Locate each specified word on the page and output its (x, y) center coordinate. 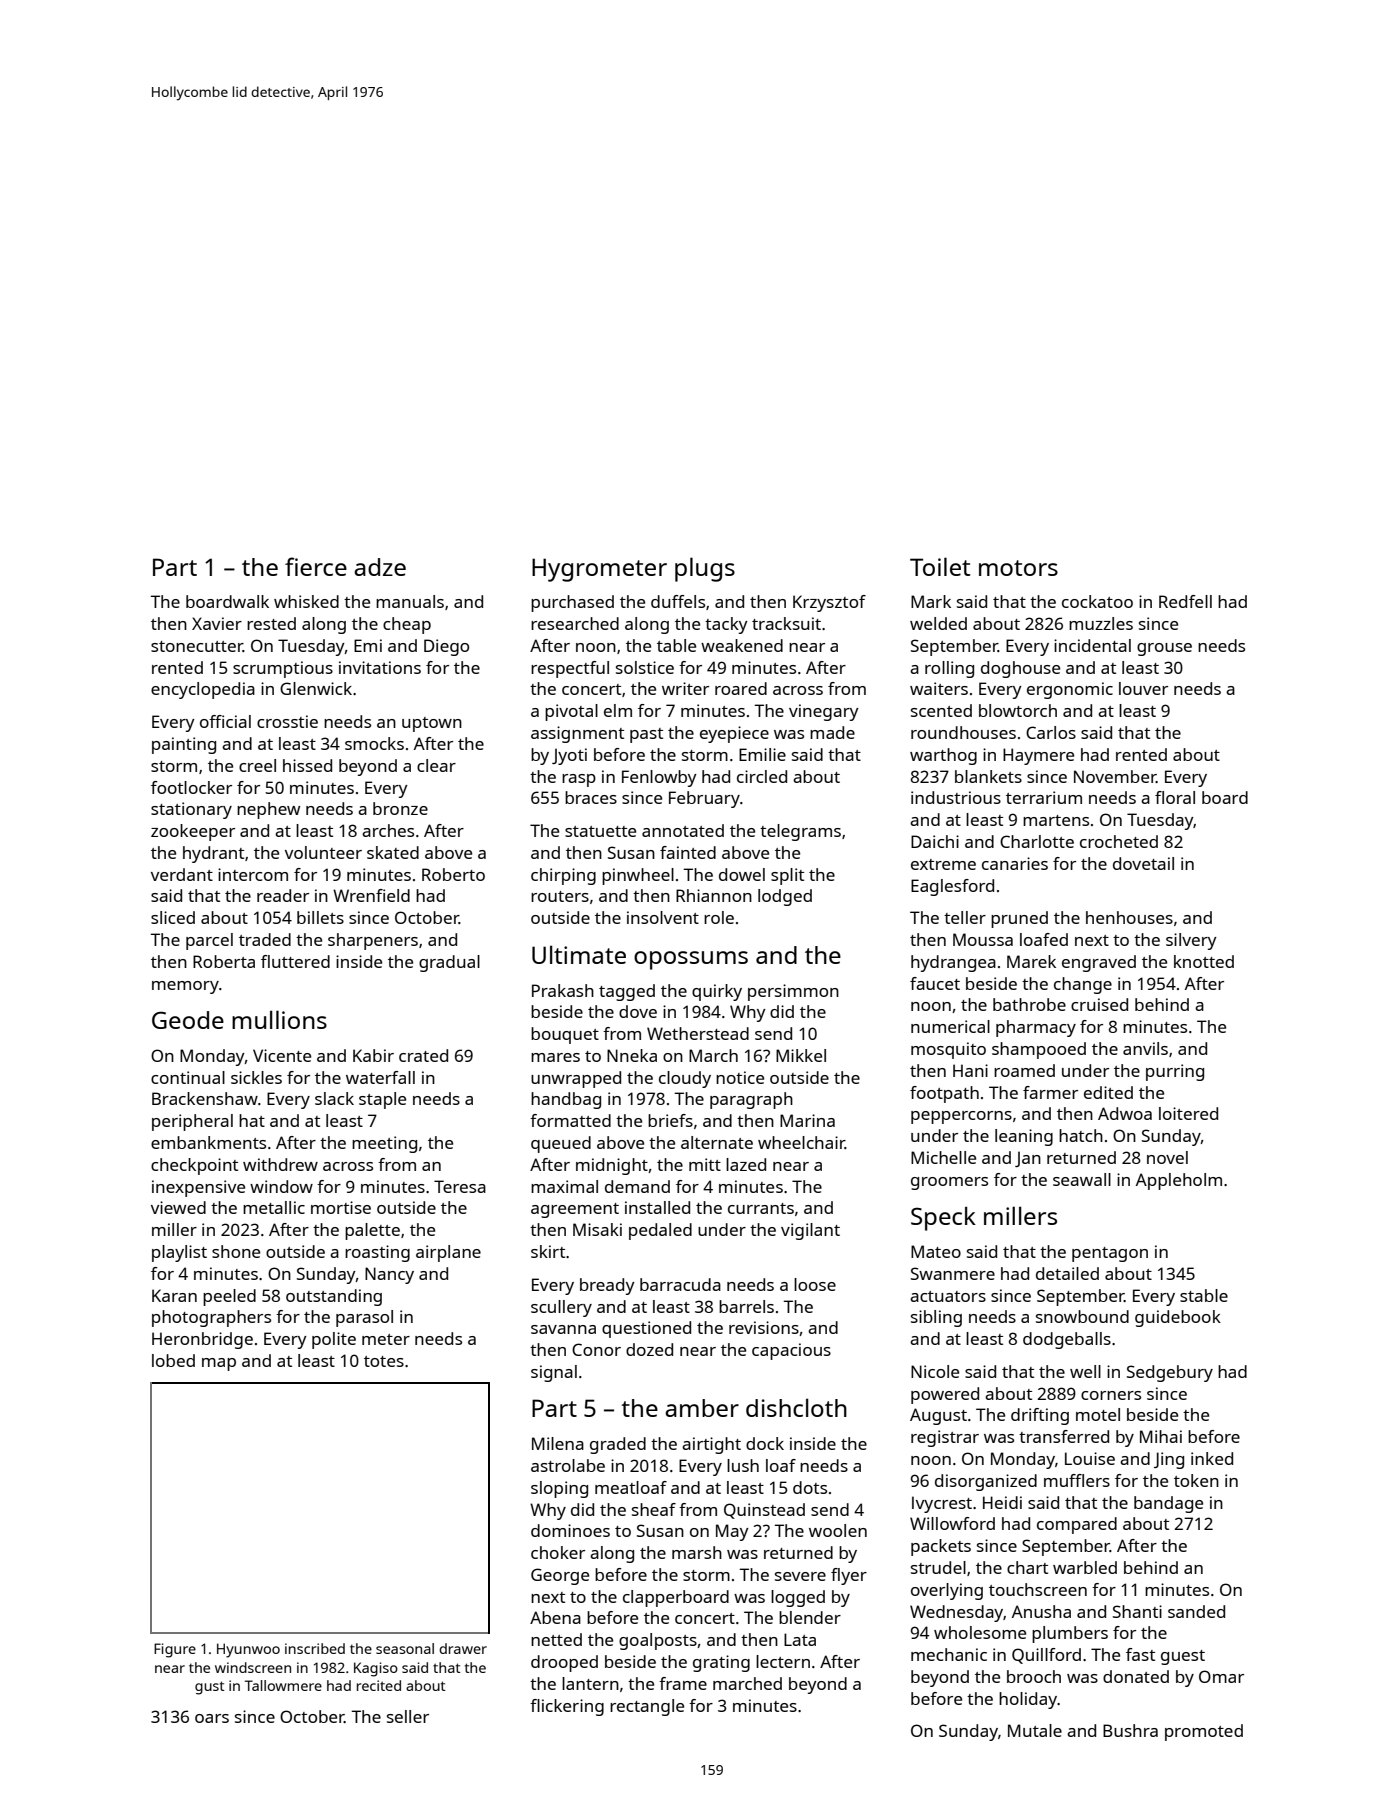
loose (815, 1284)
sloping (559, 1489)
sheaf (654, 1509)
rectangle (647, 1707)
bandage (1168, 1504)
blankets (988, 776)
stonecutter (197, 646)
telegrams (800, 832)
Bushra (1130, 1730)
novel (1167, 1157)
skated (393, 852)
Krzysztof (829, 603)
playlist (179, 1253)
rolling (949, 669)
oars (212, 1718)
